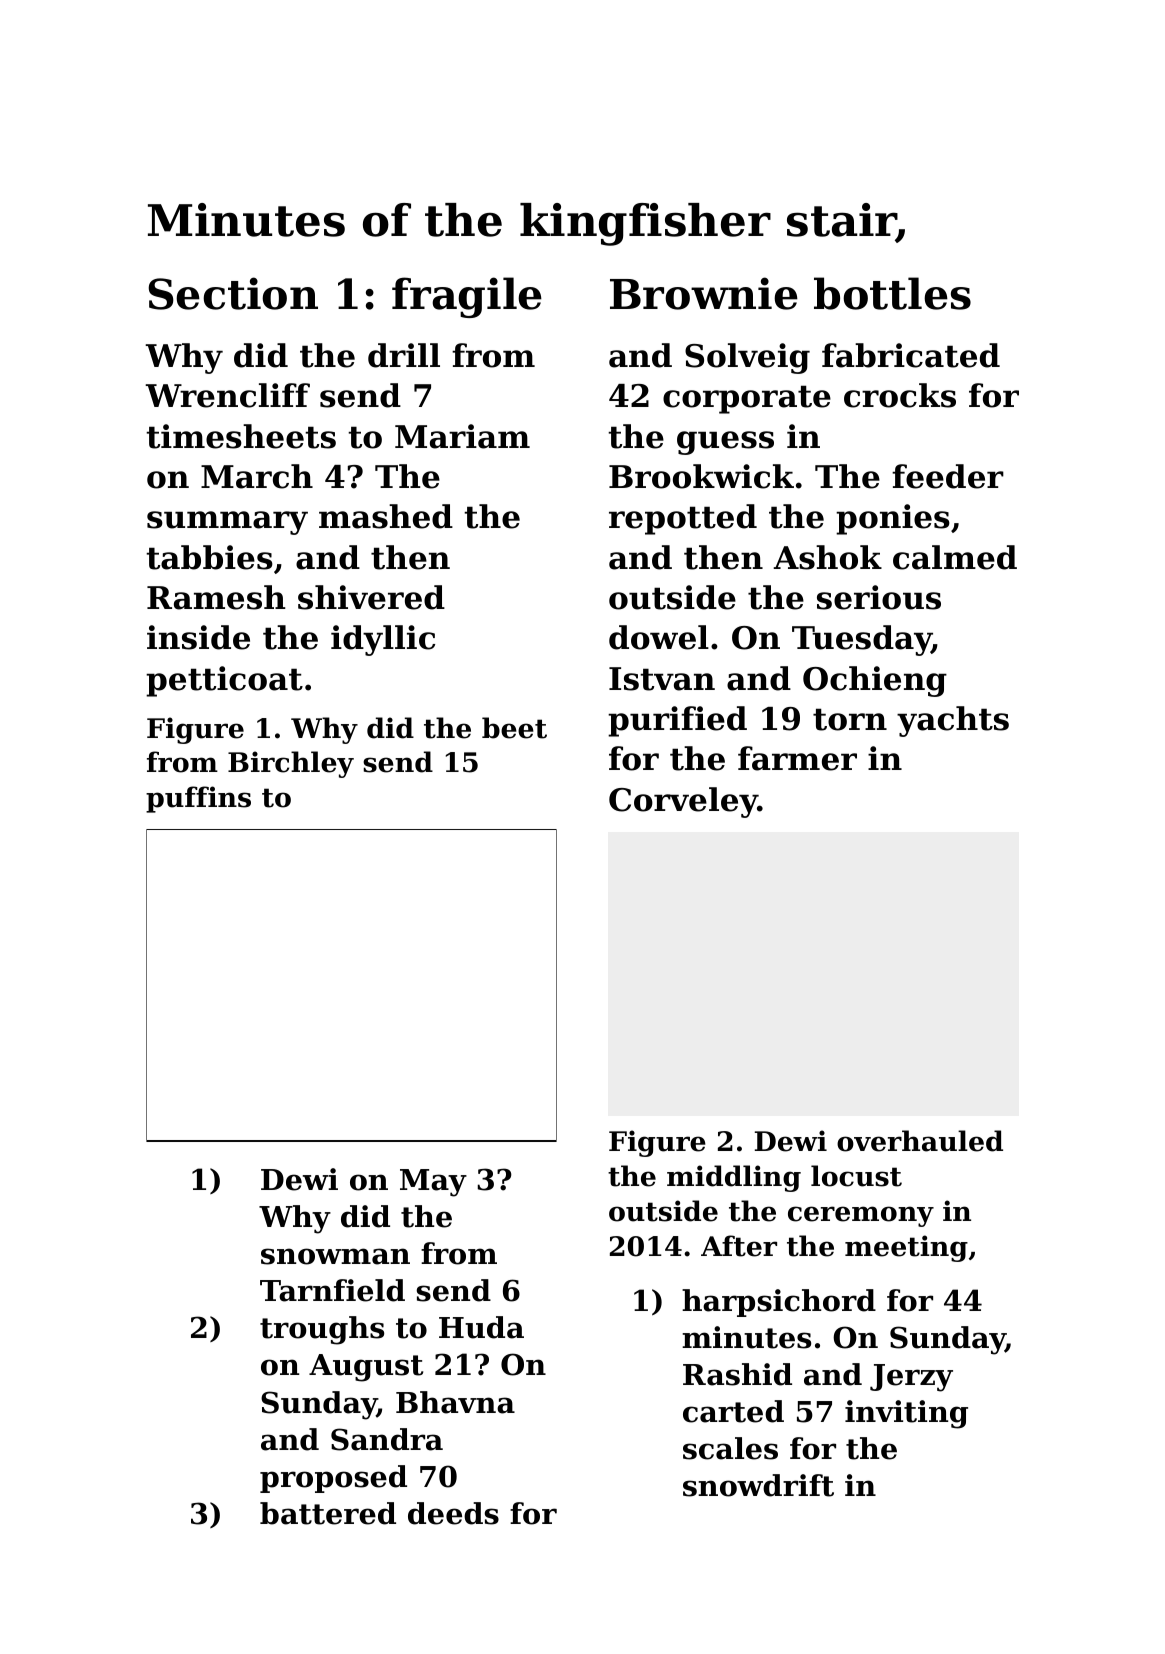  What do you see at coordinates (453, 1513) in the page?
I see `deeds` at bounding box center [453, 1513].
